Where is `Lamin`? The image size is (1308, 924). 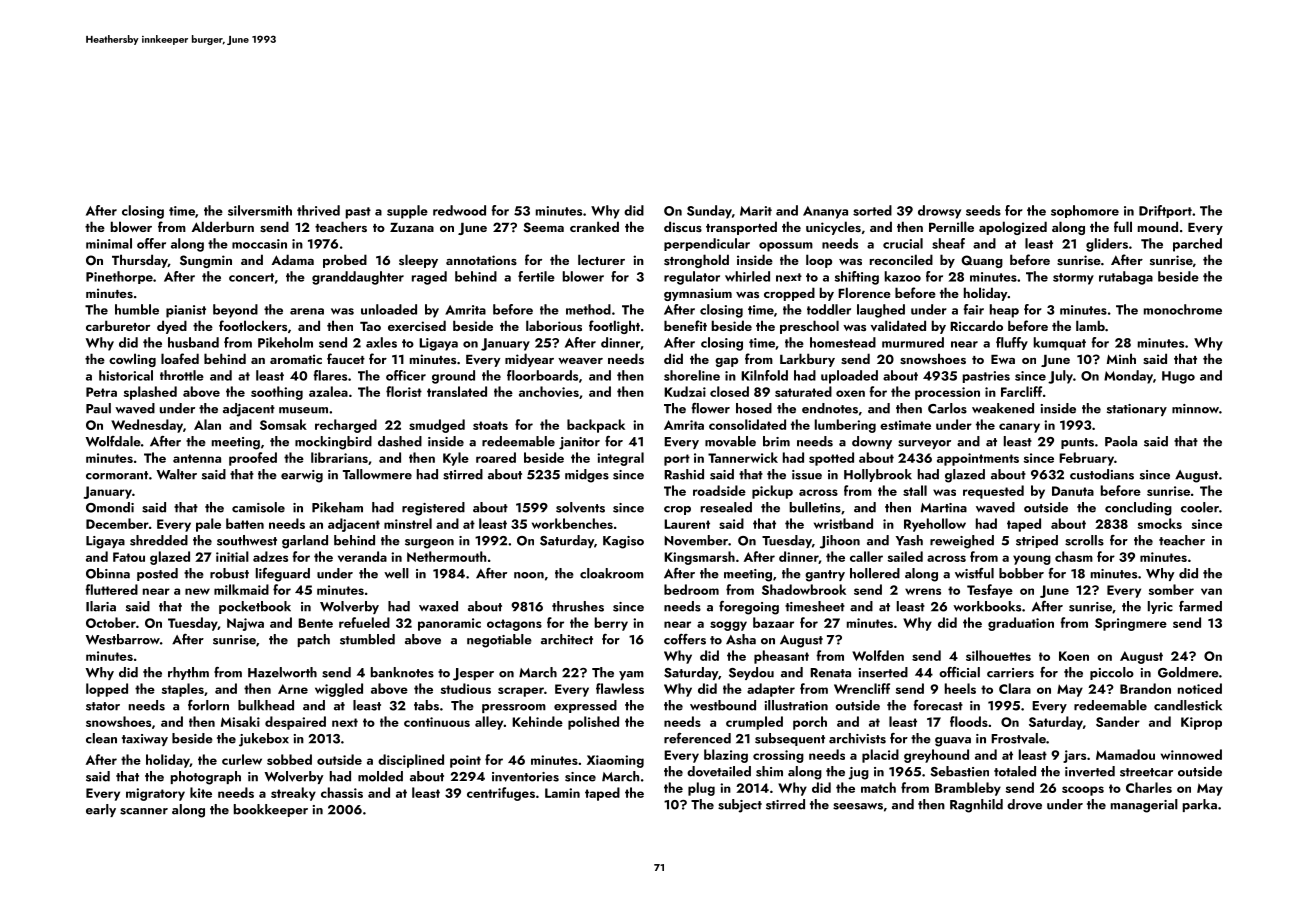
Lamin is located at coordinates (562, 793).
